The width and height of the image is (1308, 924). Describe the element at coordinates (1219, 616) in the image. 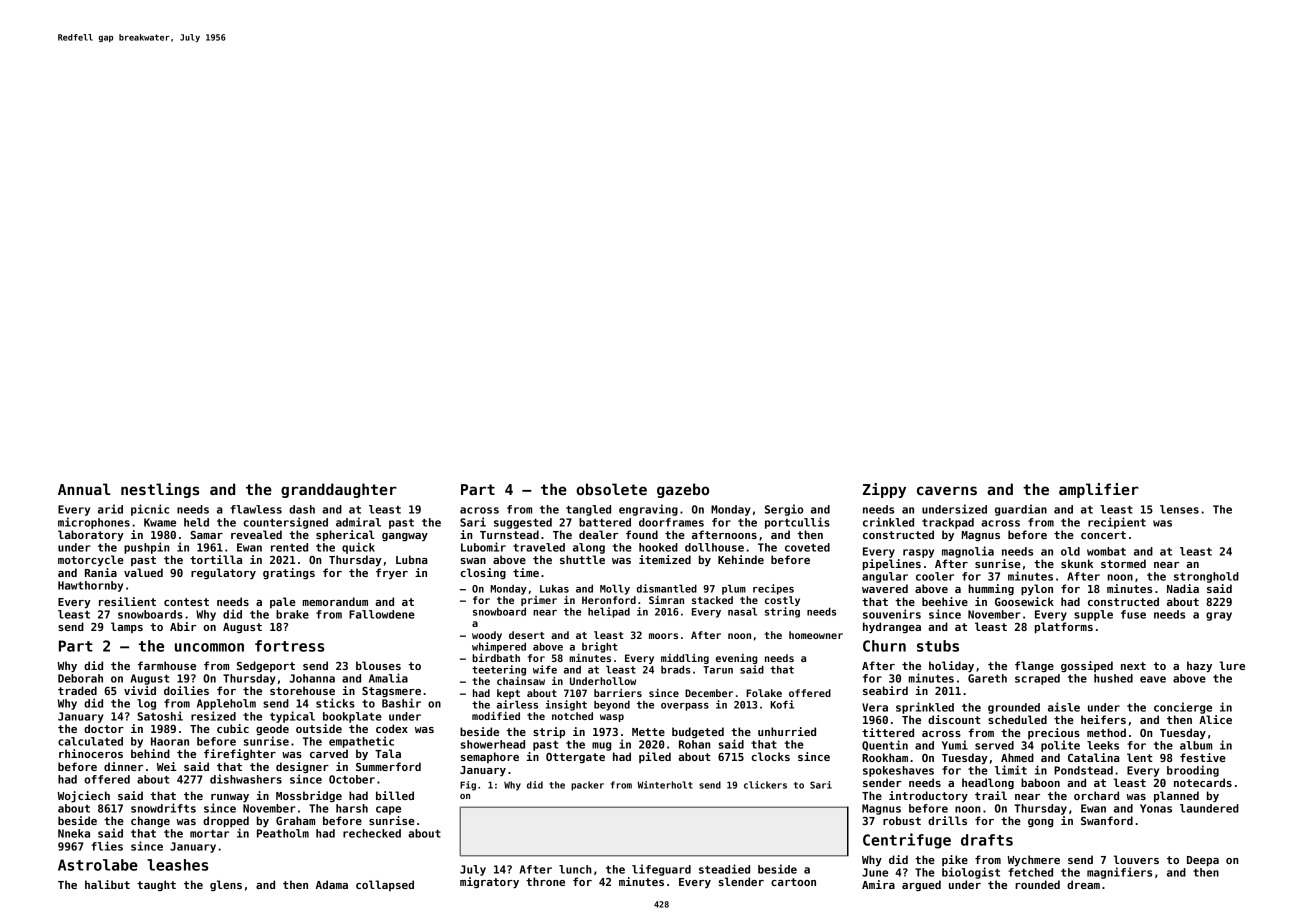

I see `gray` at that location.
